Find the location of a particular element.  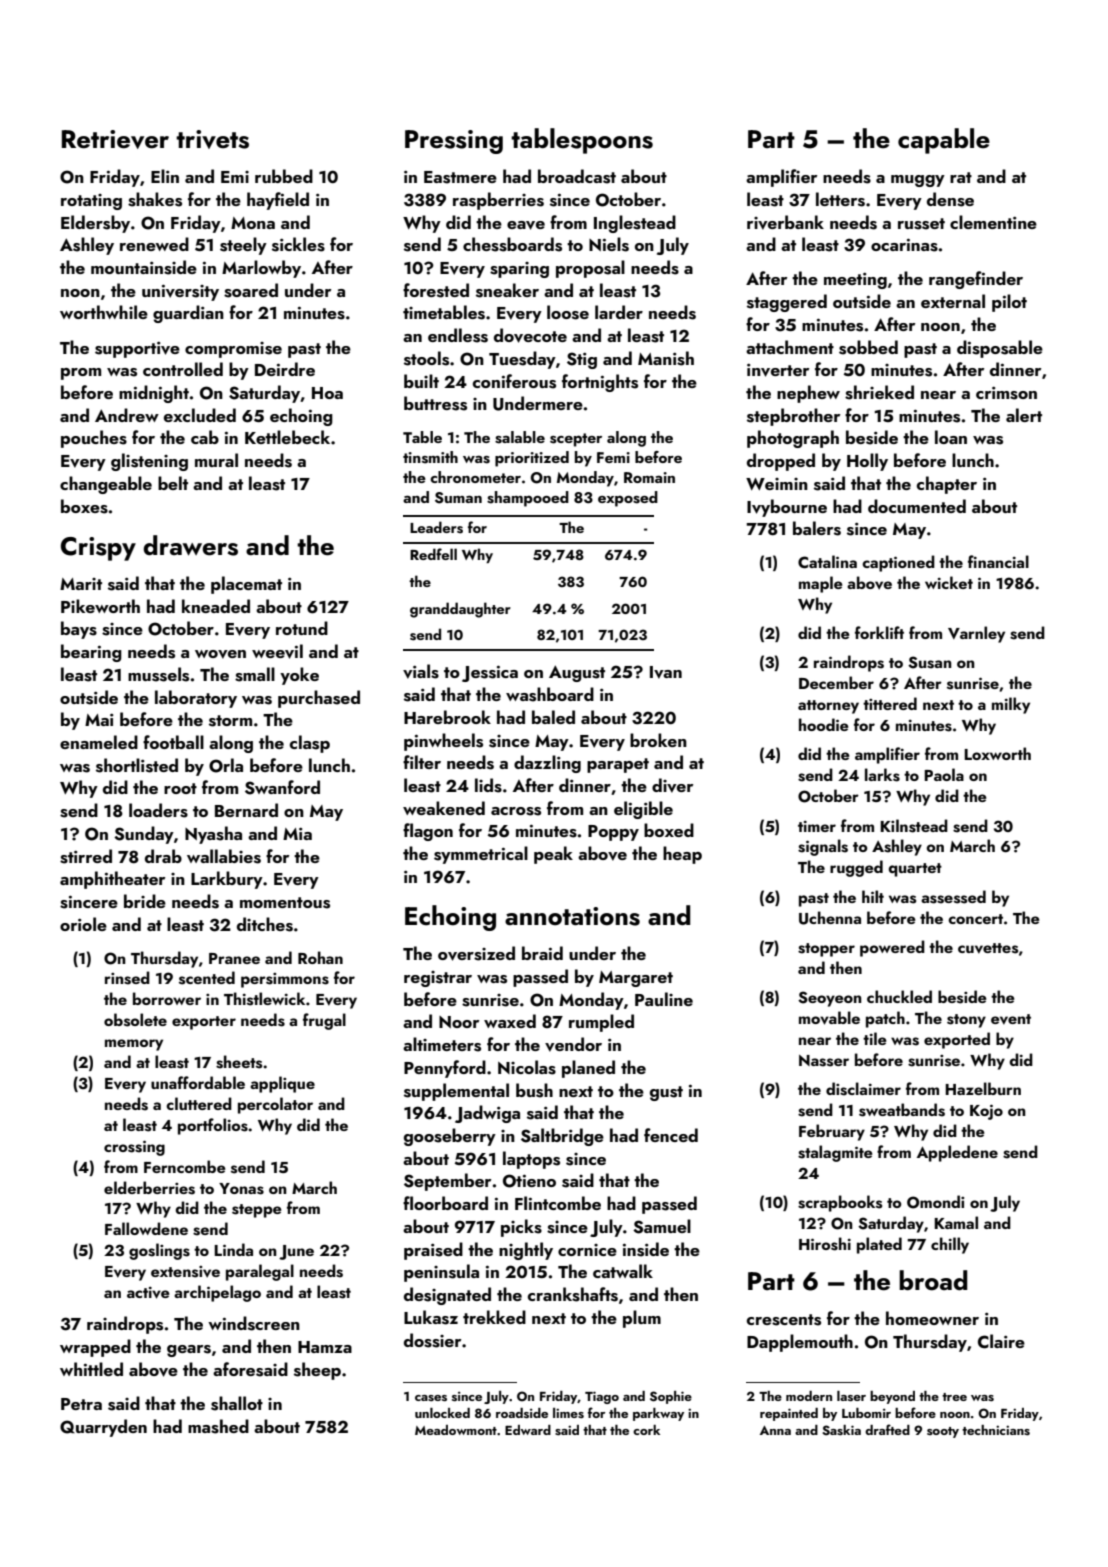

June is located at coordinates (296, 1252).
